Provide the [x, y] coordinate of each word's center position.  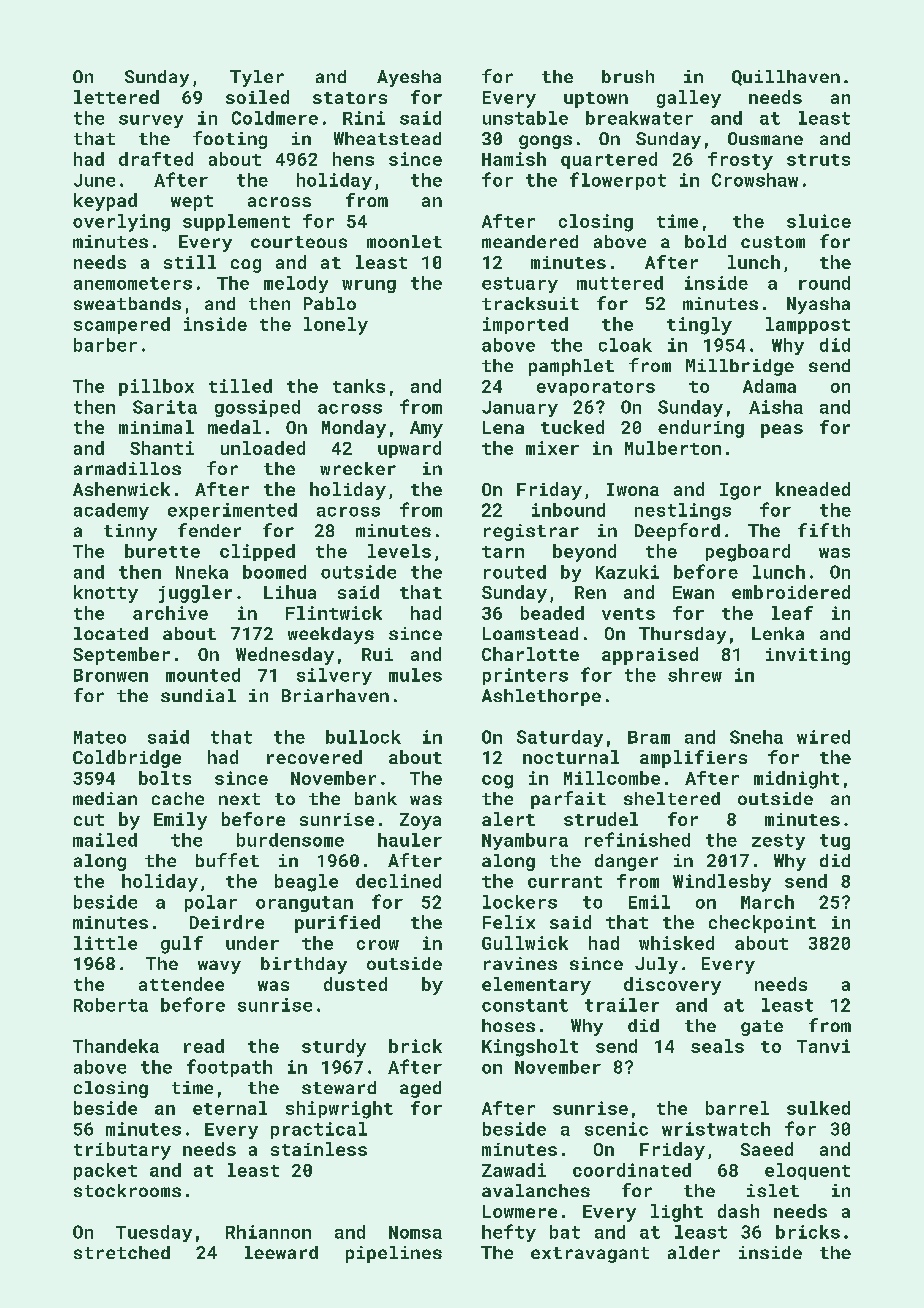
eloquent [807, 1171]
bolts [165, 778]
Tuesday [154, 1233]
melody [296, 284]
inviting [808, 656]
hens [353, 159]
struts [818, 160]
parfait [568, 800]
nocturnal [571, 757]
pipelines [394, 1254]
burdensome [290, 840]
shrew [695, 675]
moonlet [404, 241]
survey [151, 121]
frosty [740, 161]
